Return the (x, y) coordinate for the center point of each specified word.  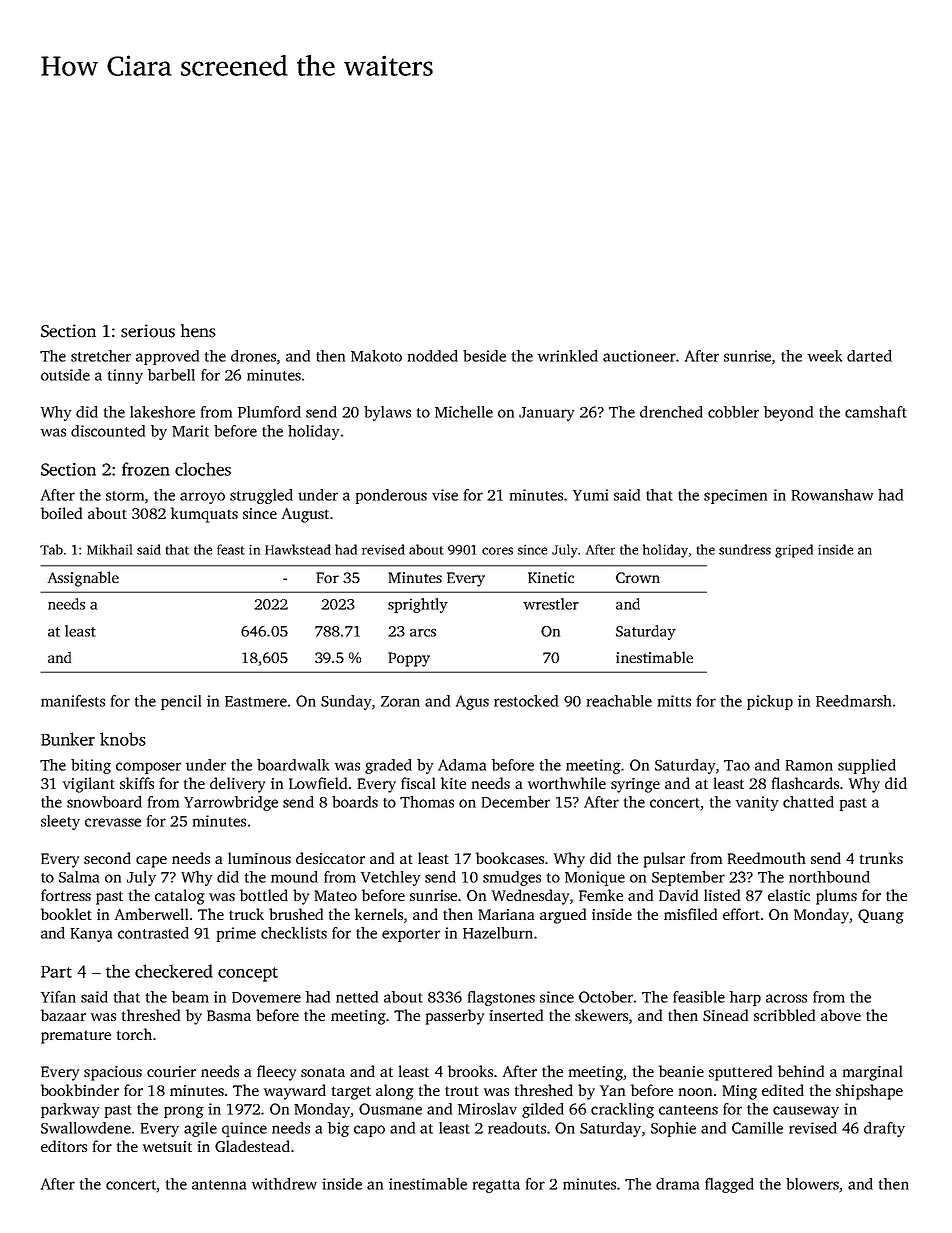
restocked (526, 701)
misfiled (690, 914)
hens (198, 331)
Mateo (335, 895)
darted (869, 356)
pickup (770, 702)
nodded (433, 356)
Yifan (58, 997)
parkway (70, 1110)
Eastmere (256, 701)
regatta (496, 1186)
